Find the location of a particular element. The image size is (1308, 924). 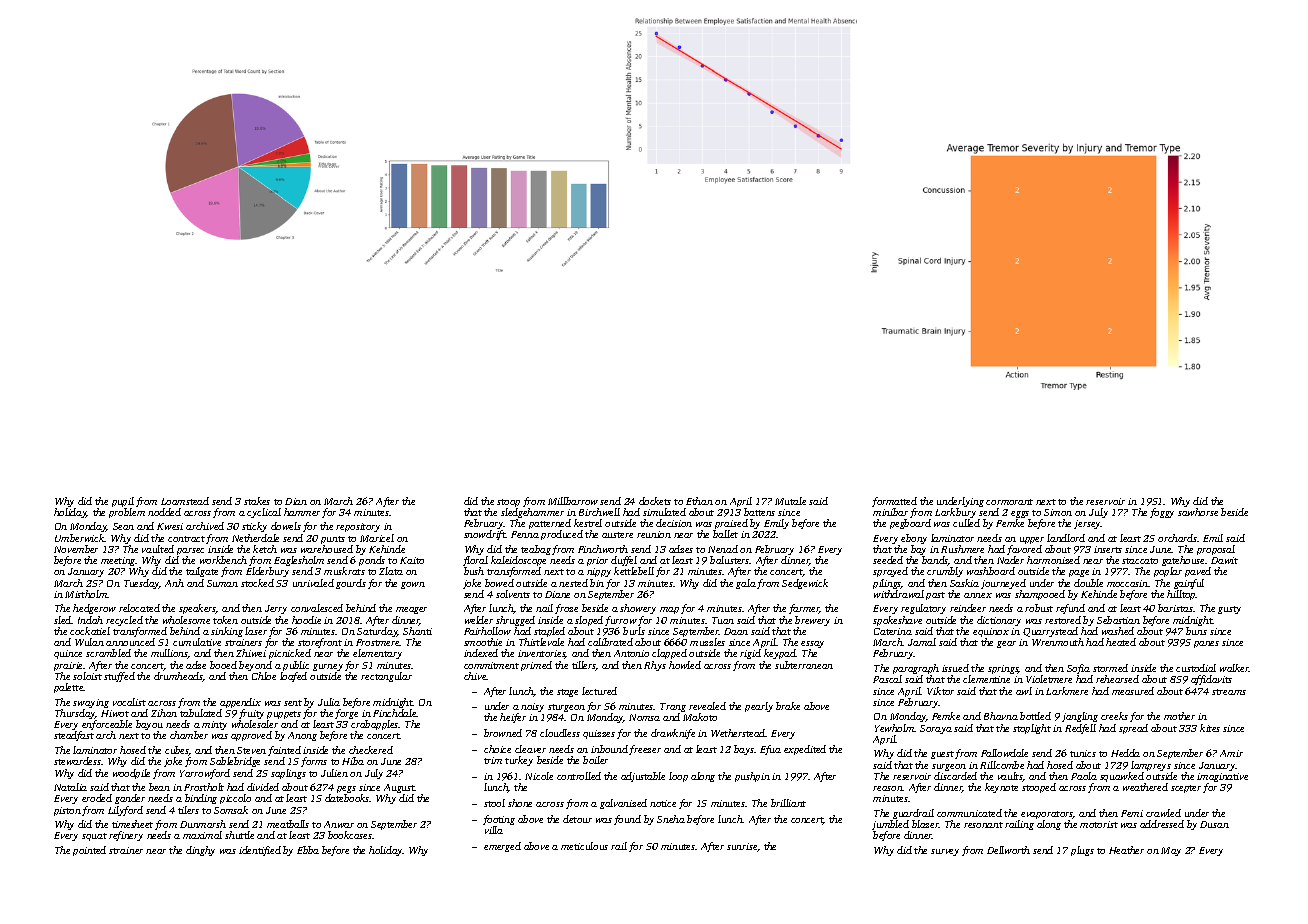

Millbarrow is located at coordinates (573, 501).
